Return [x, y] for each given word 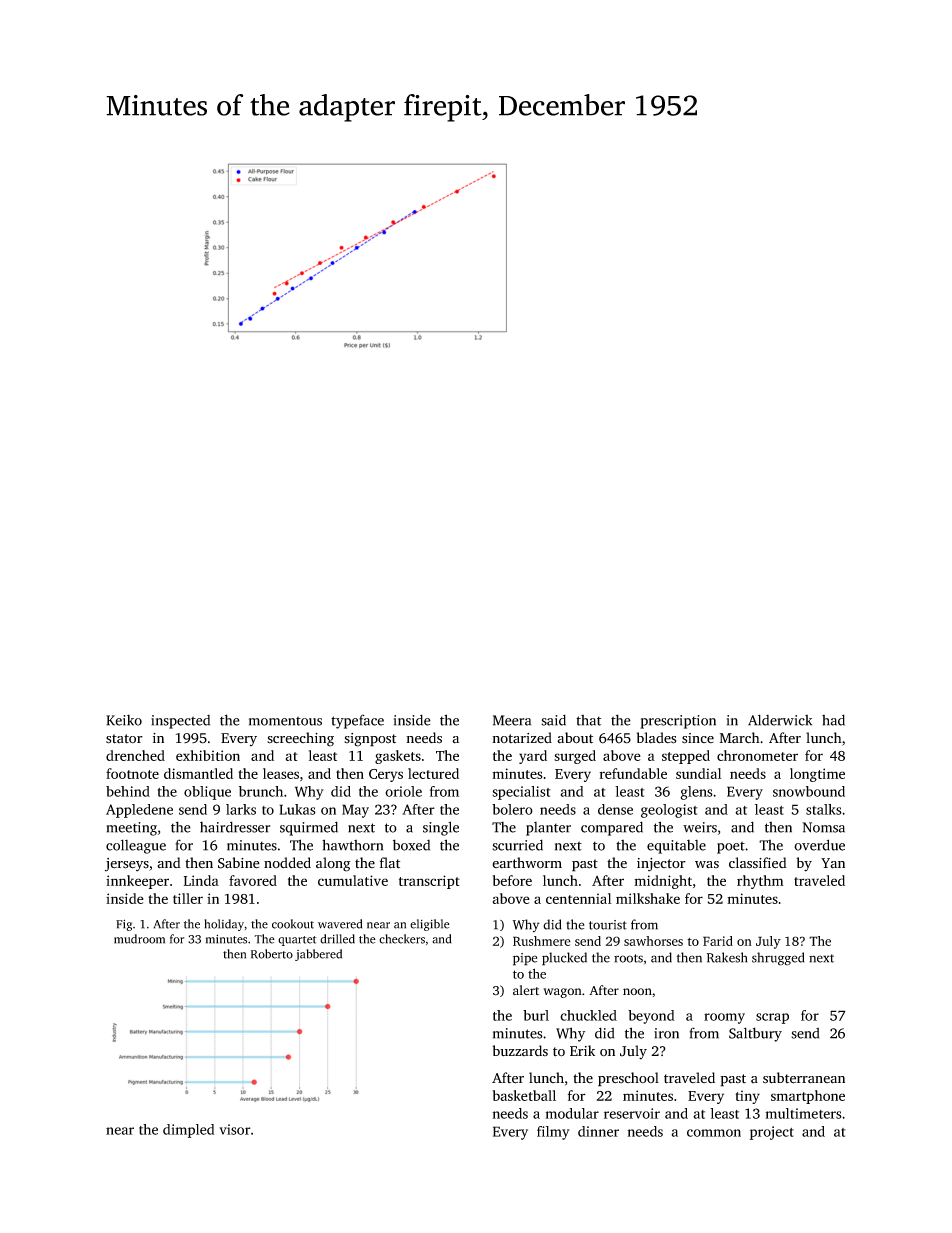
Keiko [124, 720]
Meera [512, 720]
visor [235, 1129]
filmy [553, 1133]
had [833, 720]
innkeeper [137, 882]
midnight [663, 882]
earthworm [527, 863]
